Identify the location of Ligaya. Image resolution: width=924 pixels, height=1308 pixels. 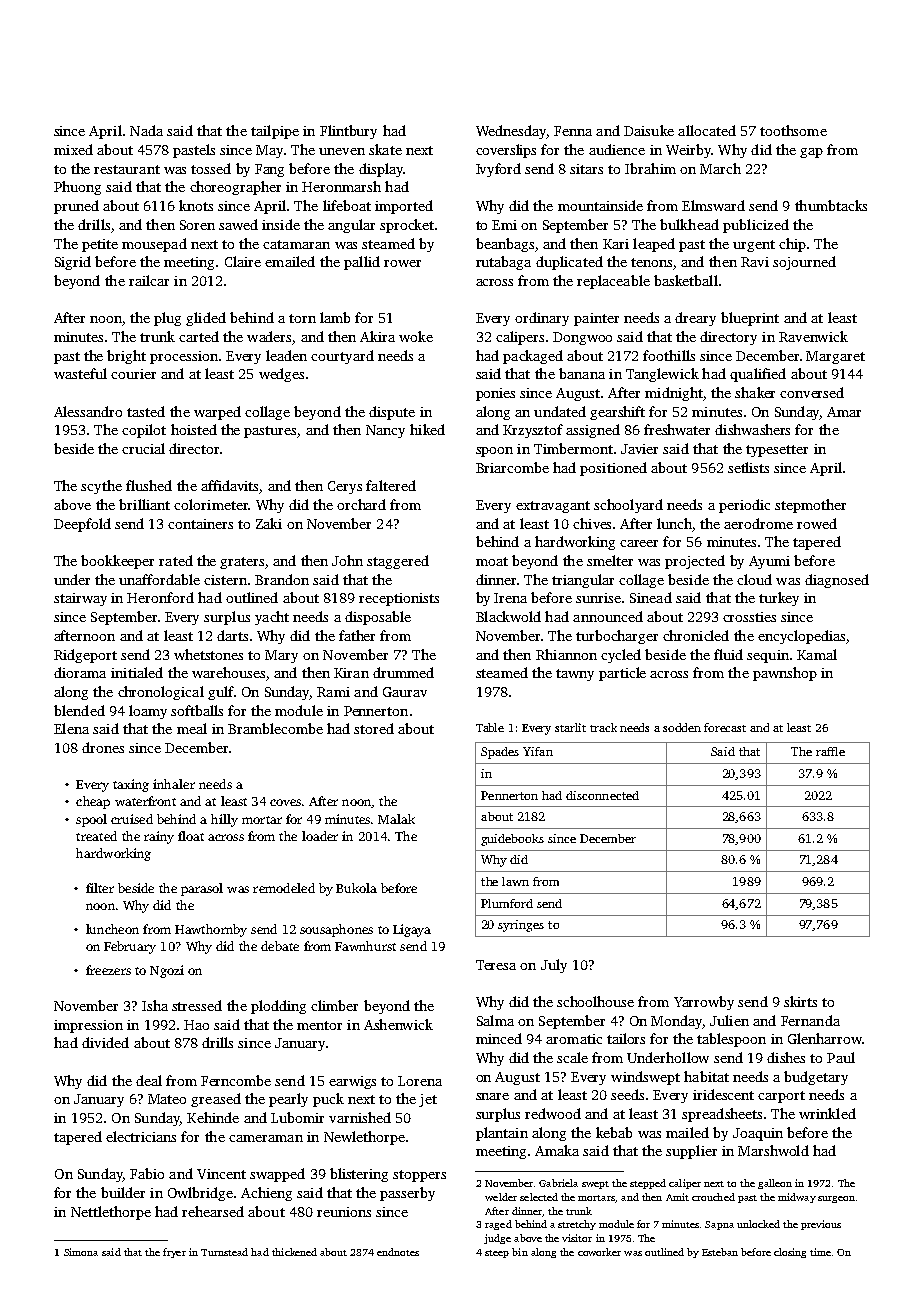
(412, 930).
